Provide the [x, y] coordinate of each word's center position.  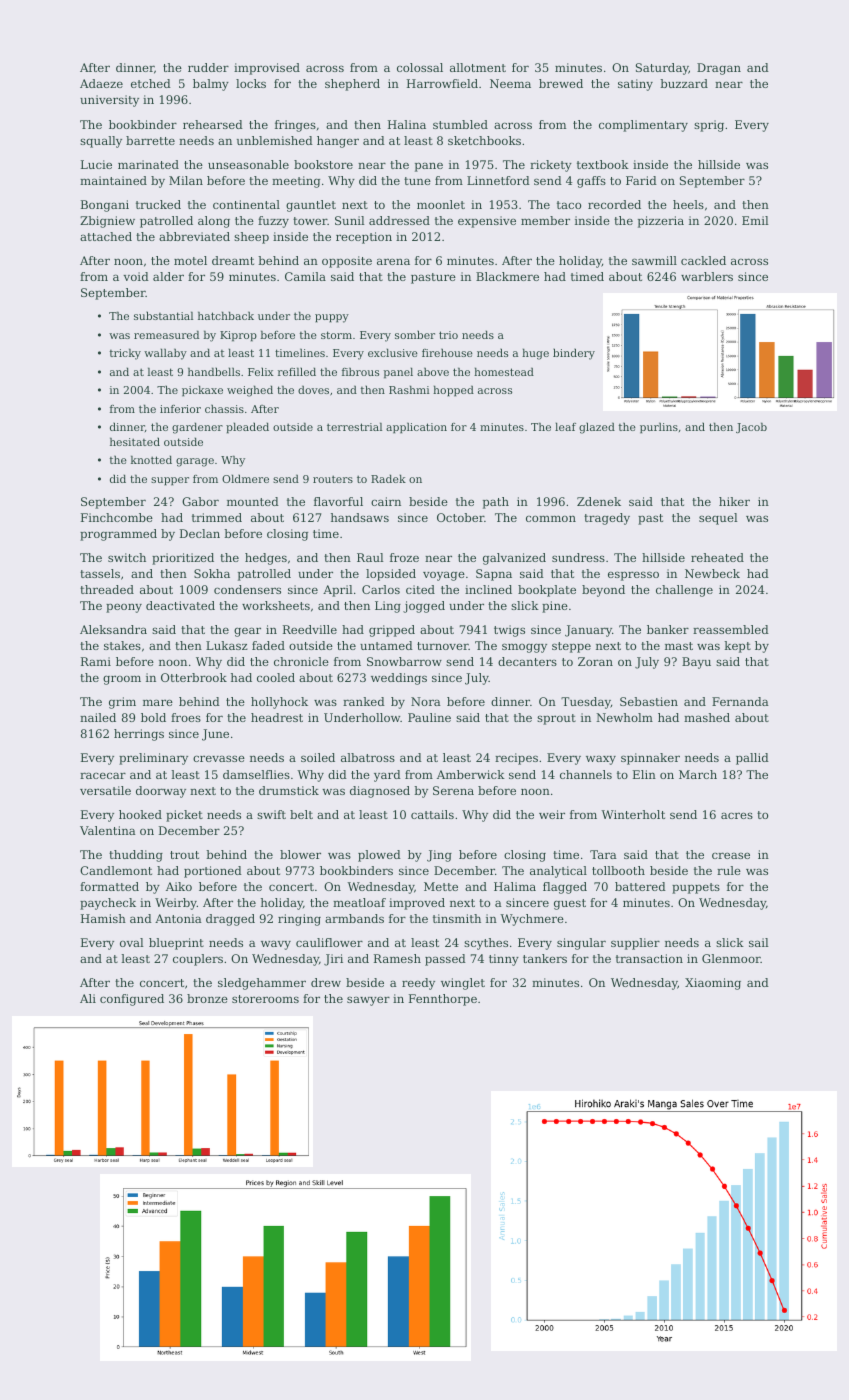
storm [336, 335]
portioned [213, 872]
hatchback [226, 315]
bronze [207, 998]
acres [737, 815]
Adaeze [101, 83]
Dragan [719, 69]
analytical [558, 872]
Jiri [333, 960]
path [496, 503]
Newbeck [712, 573]
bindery [574, 354]
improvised [267, 69]
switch [127, 557]
